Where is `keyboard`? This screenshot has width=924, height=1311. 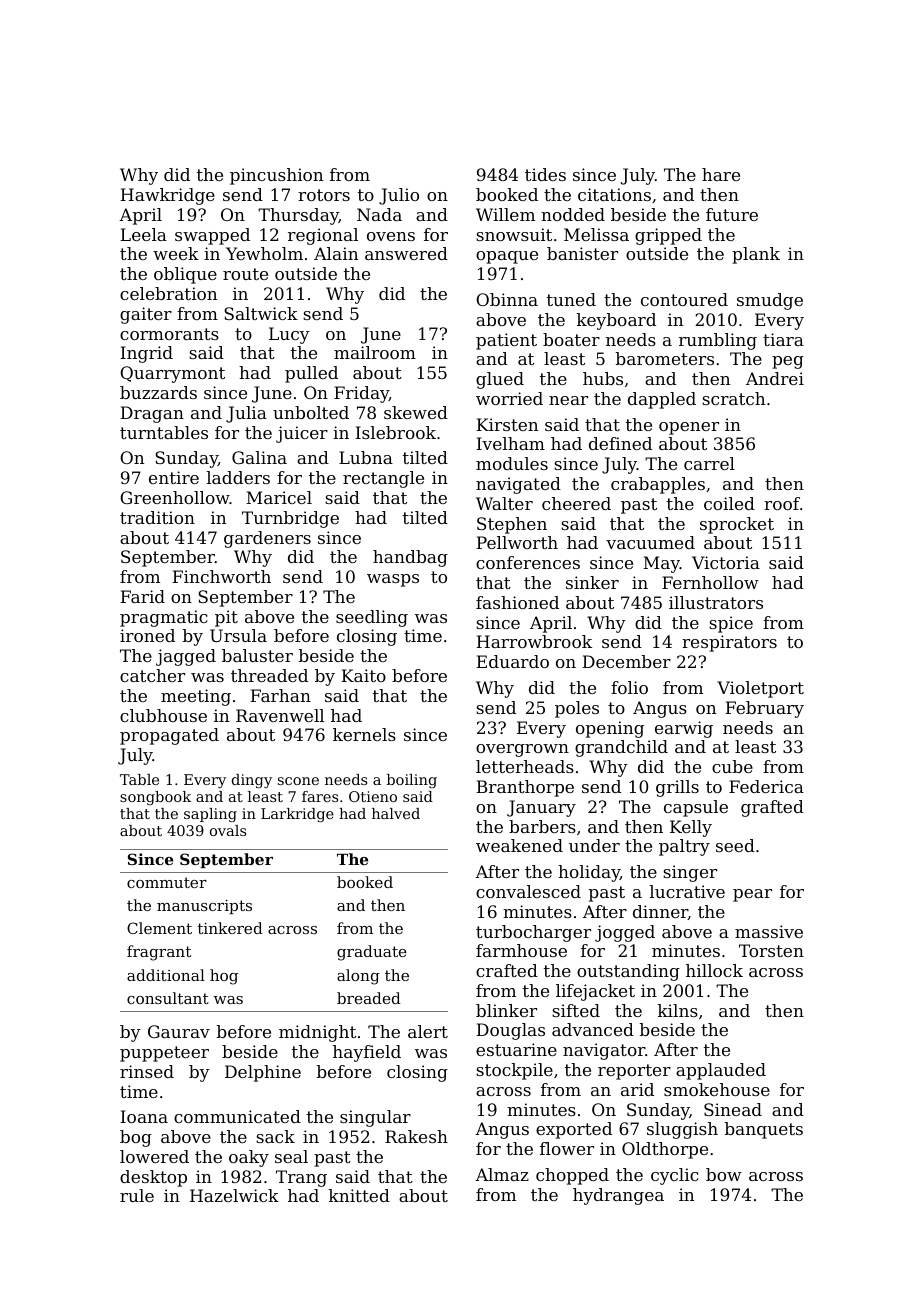
keyboard is located at coordinates (616, 321).
